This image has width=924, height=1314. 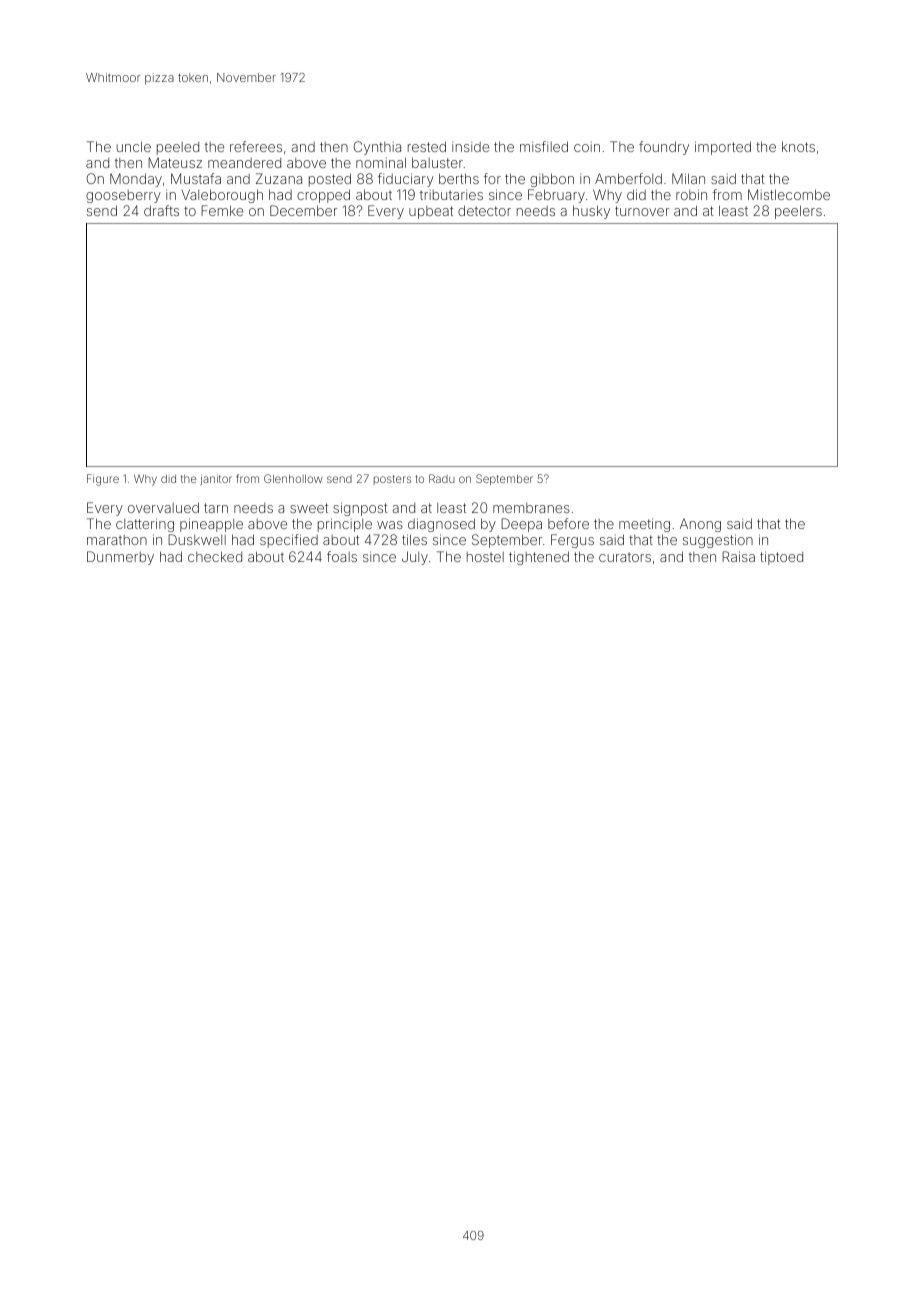 I want to click on July, so click(x=415, y=558).
